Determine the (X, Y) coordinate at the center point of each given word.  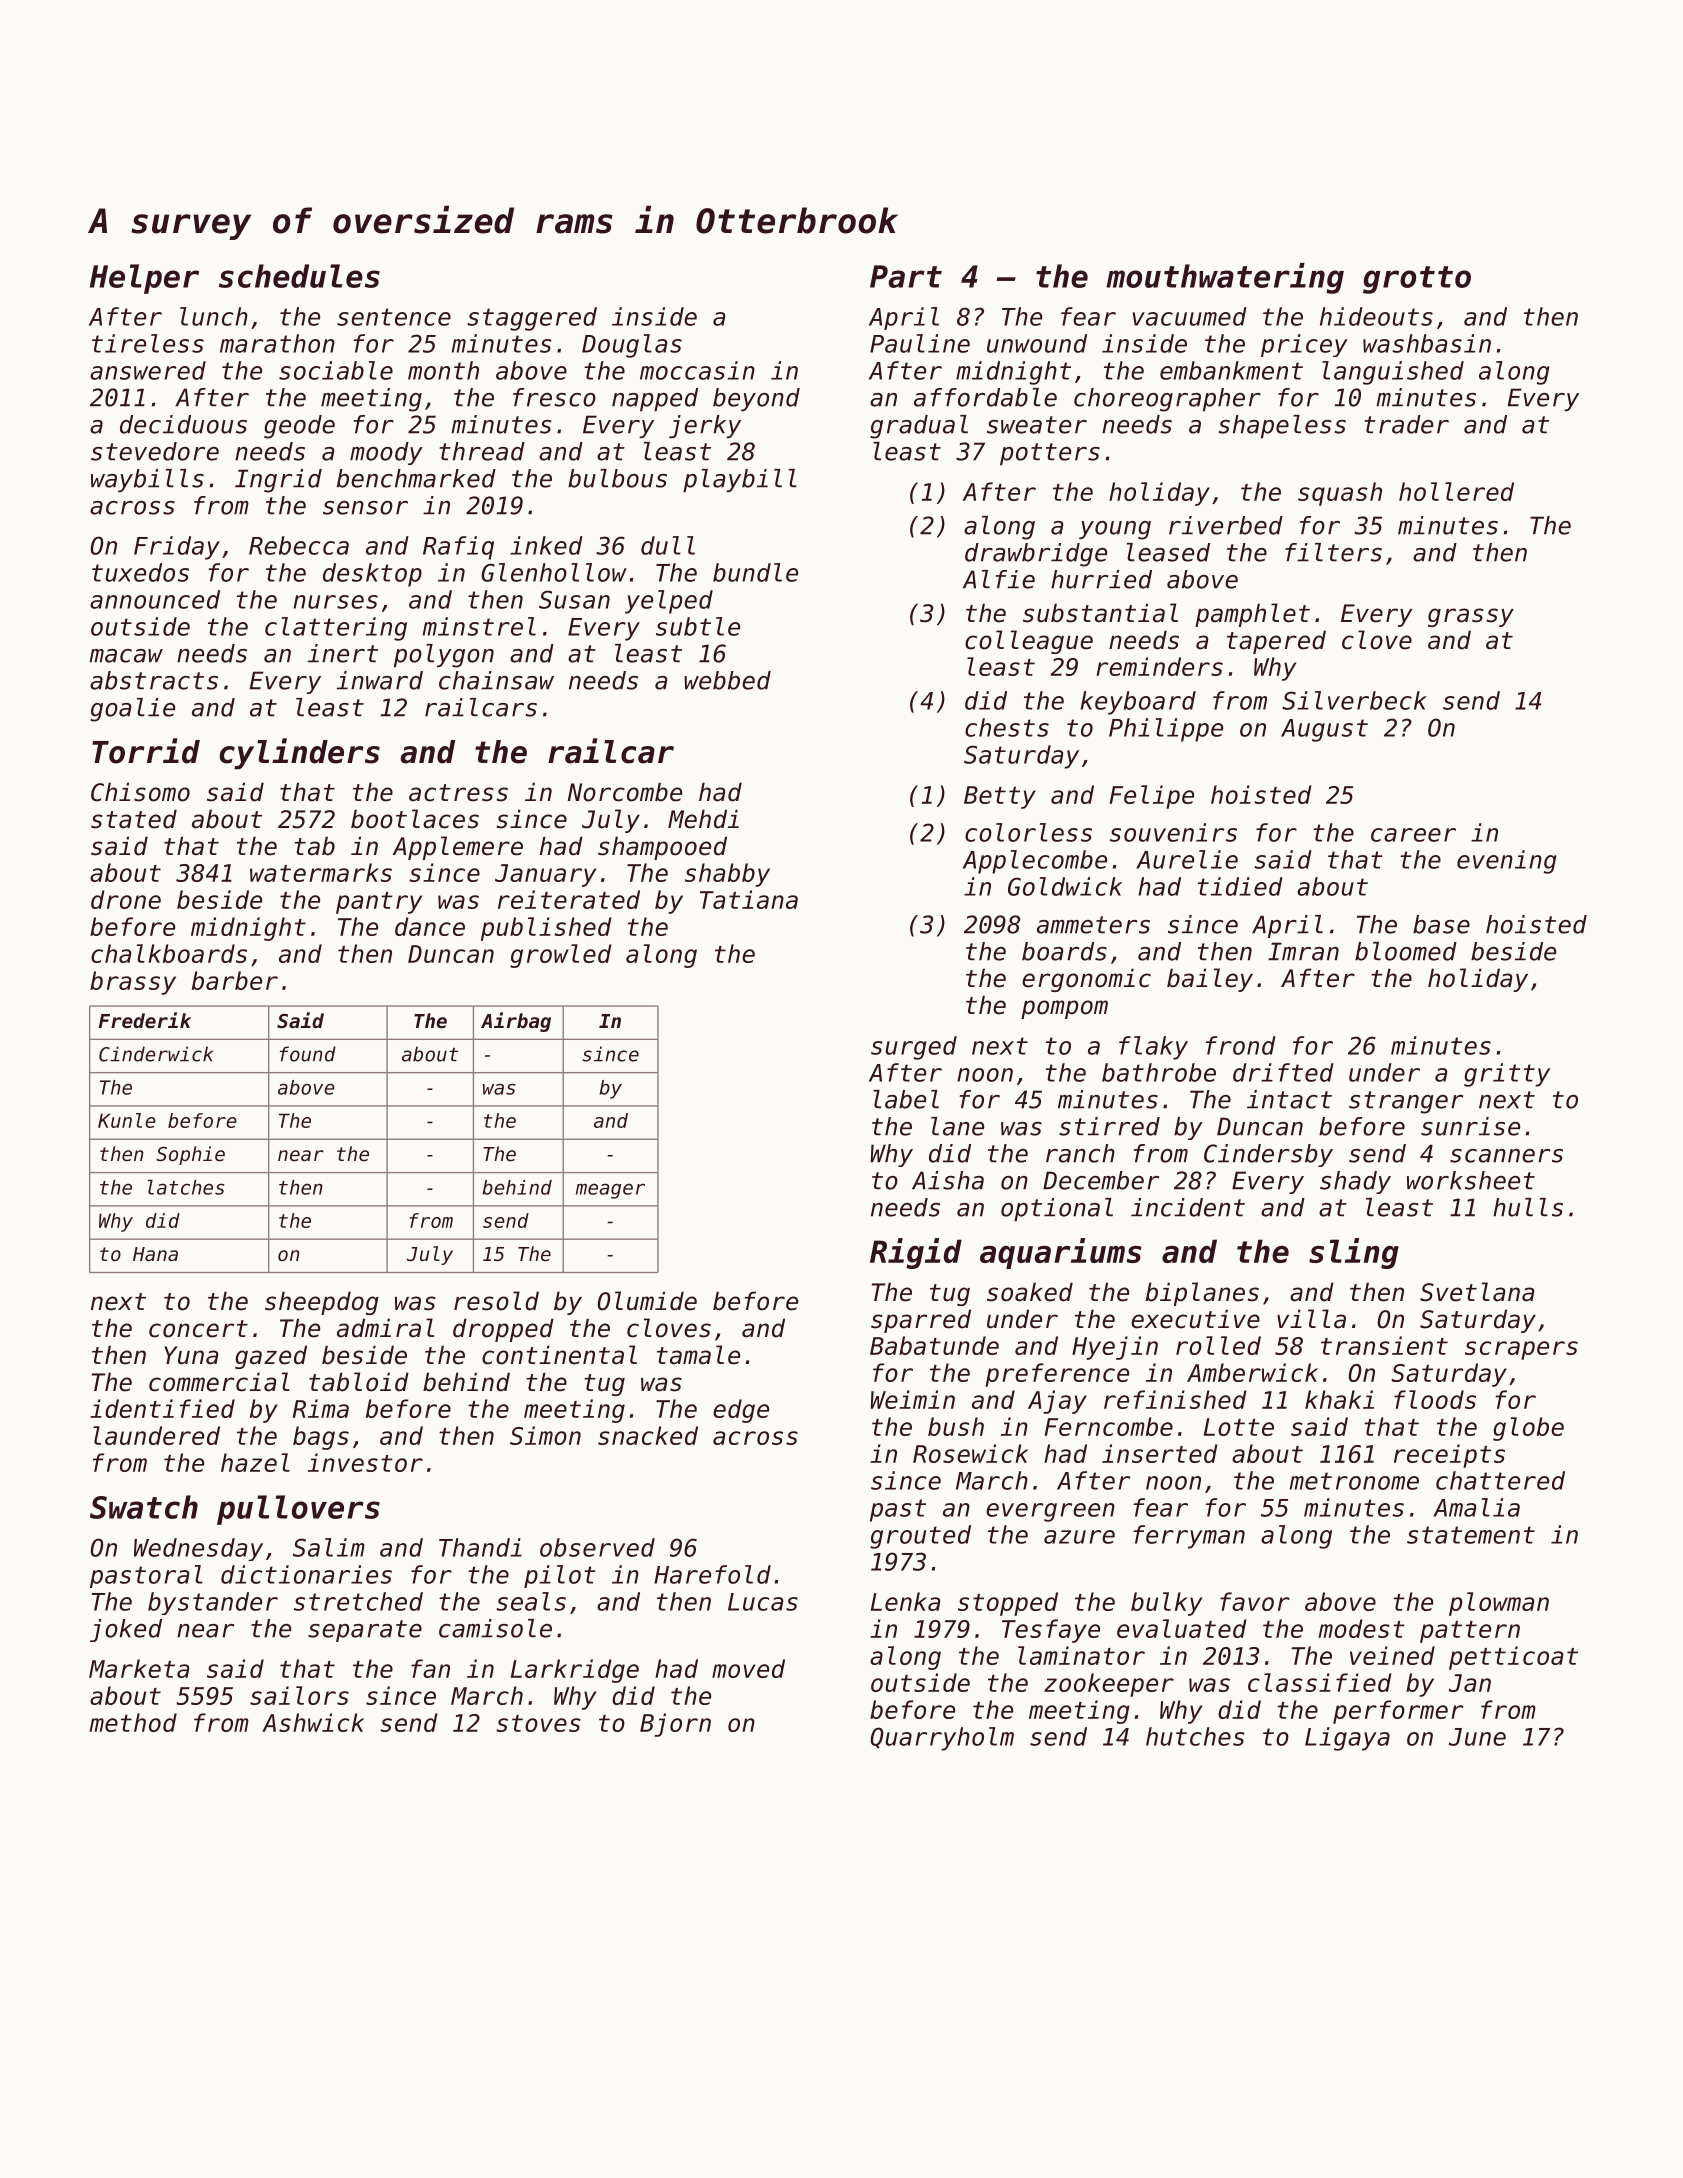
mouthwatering (1225, 278)
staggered (532, 319)
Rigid (916, 1253)
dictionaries (306, 1574)
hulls (1528, 1207)
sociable (336, 370)
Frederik (145, 1020)
